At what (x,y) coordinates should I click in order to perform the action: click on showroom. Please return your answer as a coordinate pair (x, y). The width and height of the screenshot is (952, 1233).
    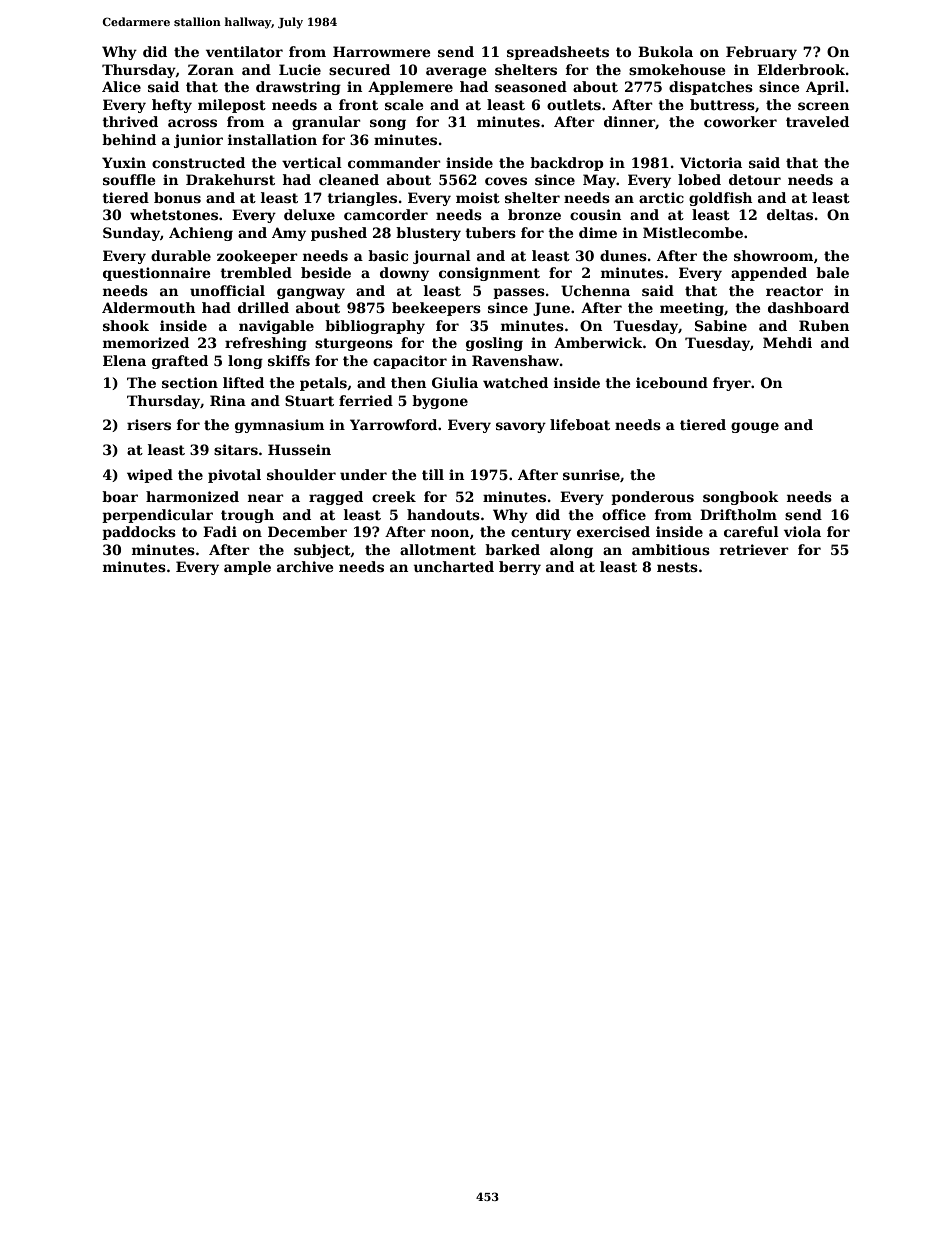
    Looking at the image, I should click on (773, 255).
